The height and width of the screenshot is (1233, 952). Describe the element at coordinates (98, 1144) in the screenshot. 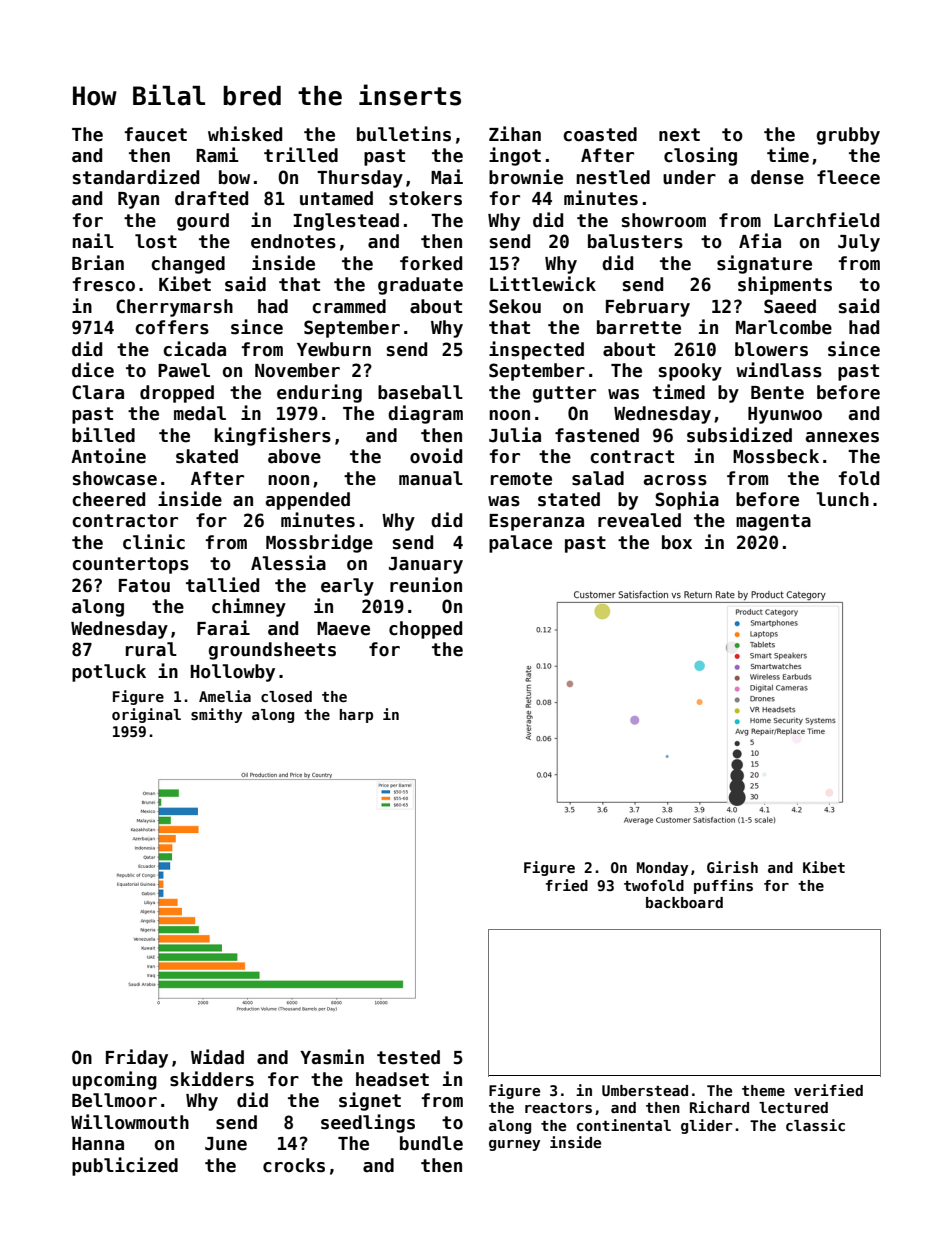

I see `Hanna` at that location.
